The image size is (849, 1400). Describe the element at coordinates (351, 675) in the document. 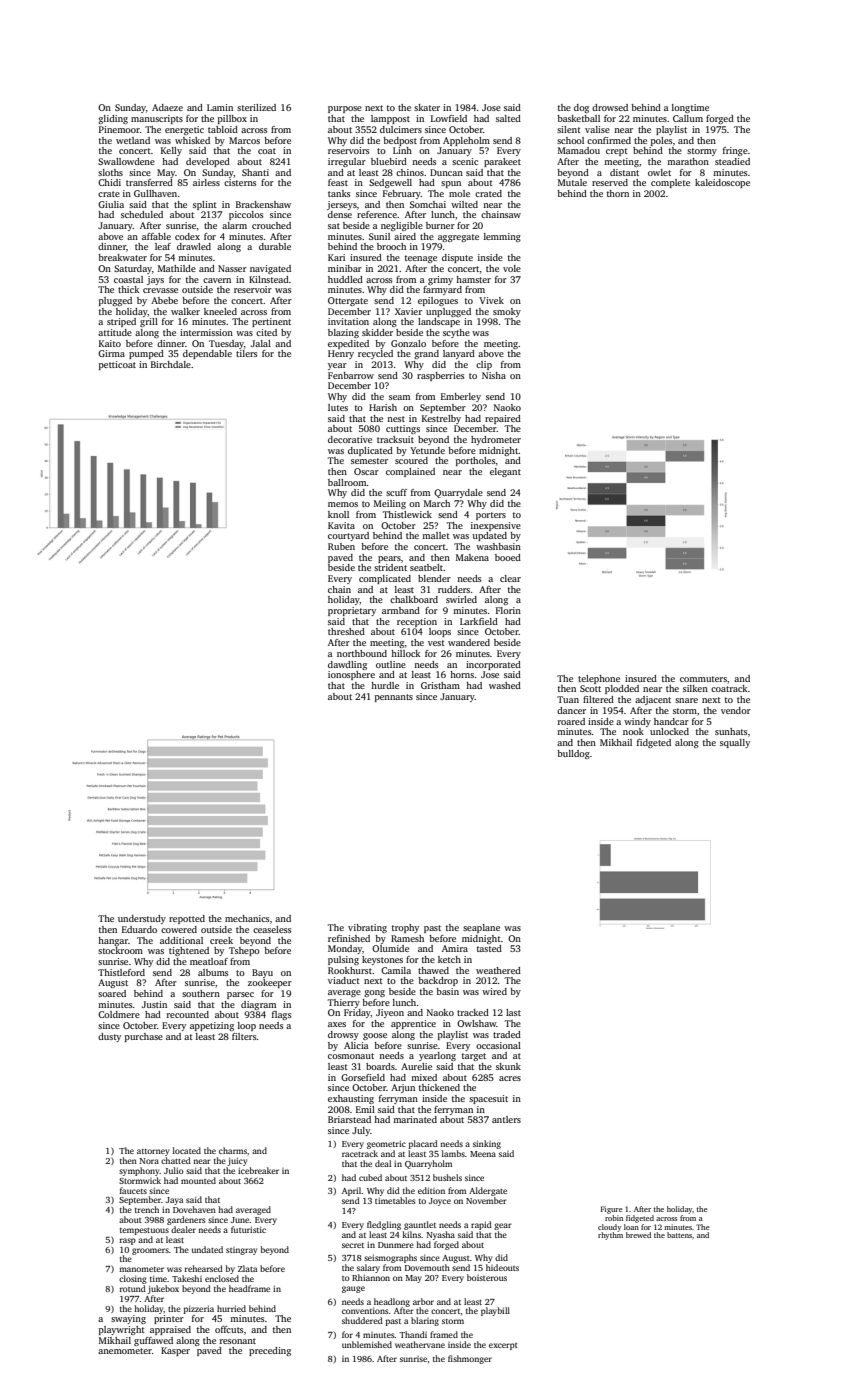

I see `ionosphere` at that location.
